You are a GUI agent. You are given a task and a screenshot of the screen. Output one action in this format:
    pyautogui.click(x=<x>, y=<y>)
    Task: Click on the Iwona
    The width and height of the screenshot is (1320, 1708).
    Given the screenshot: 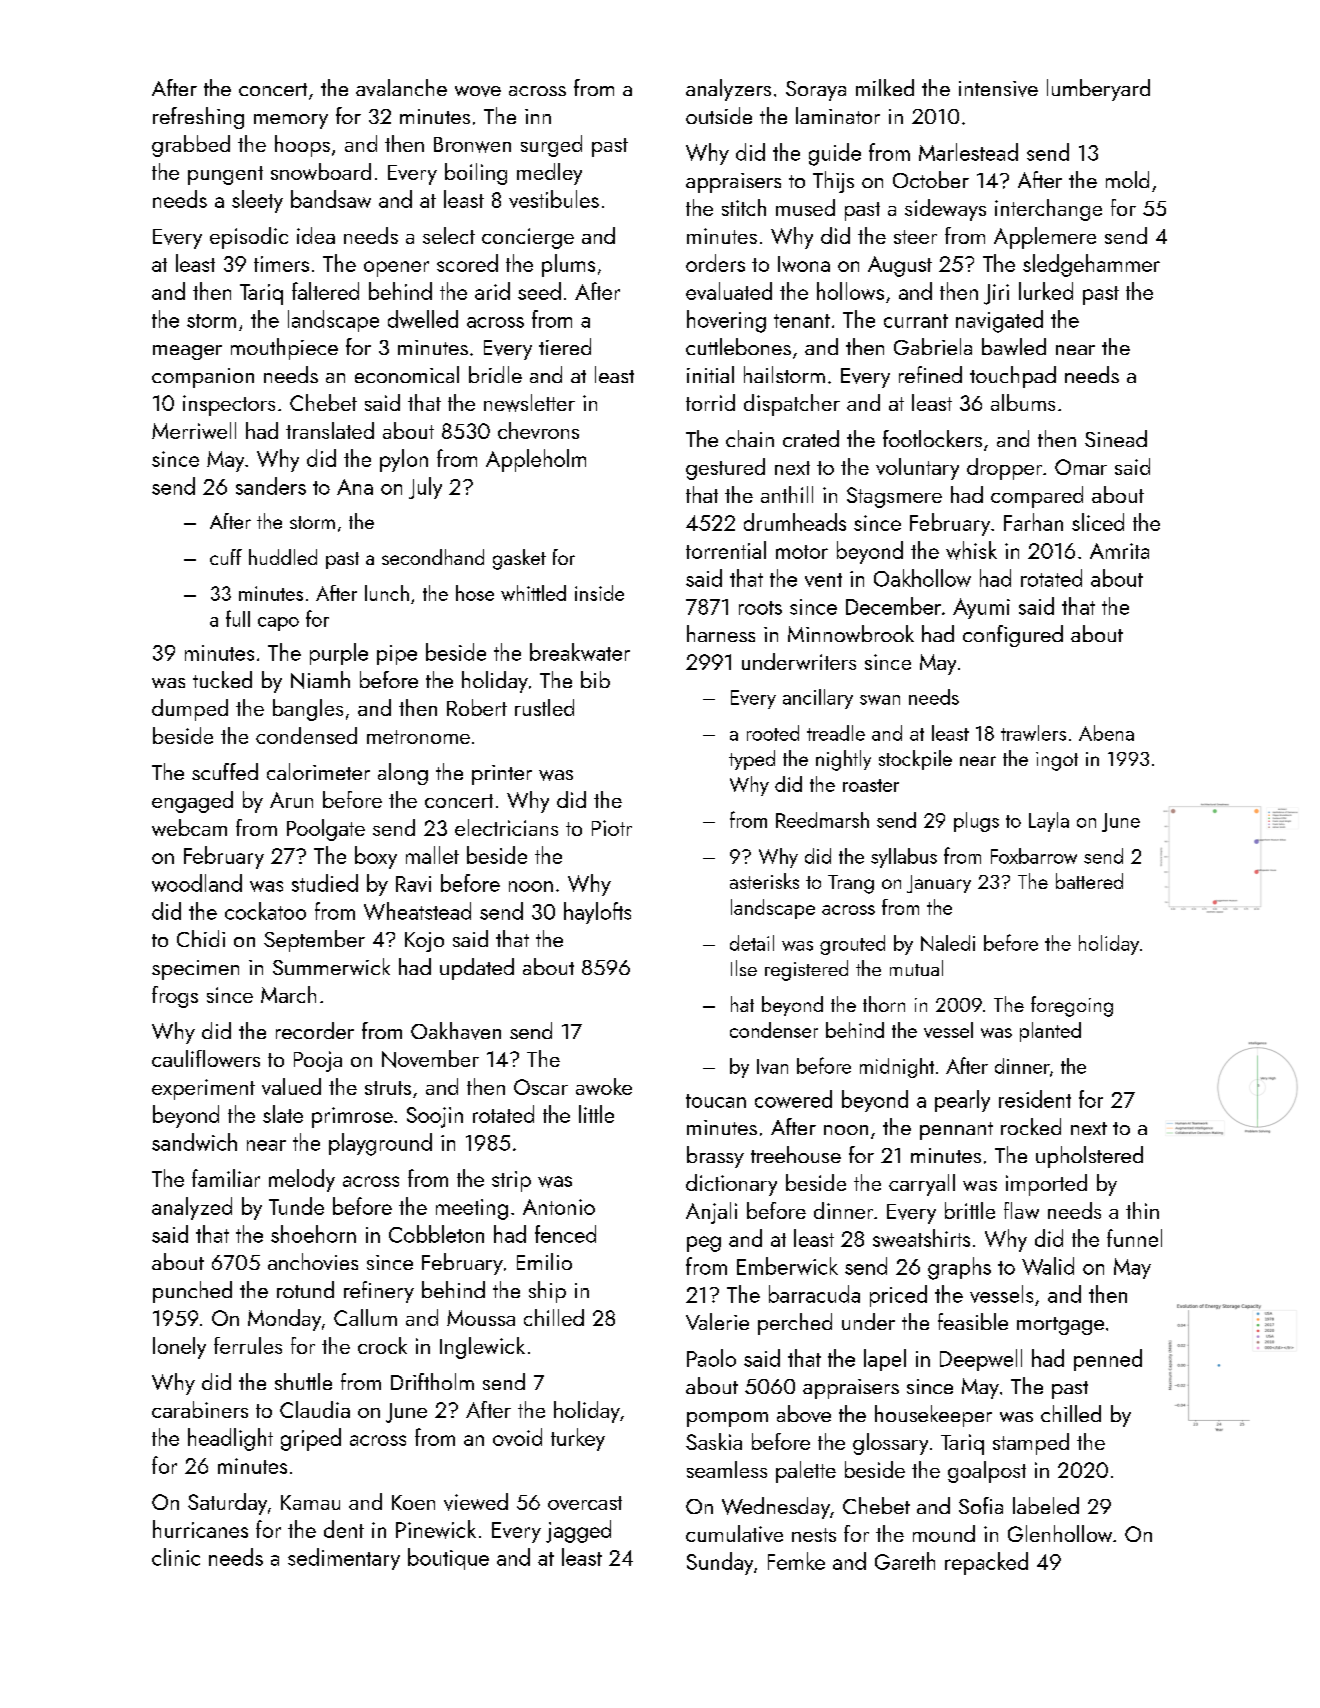 What is the action you would take?
    pyautogui.click(x=804, y=264)
